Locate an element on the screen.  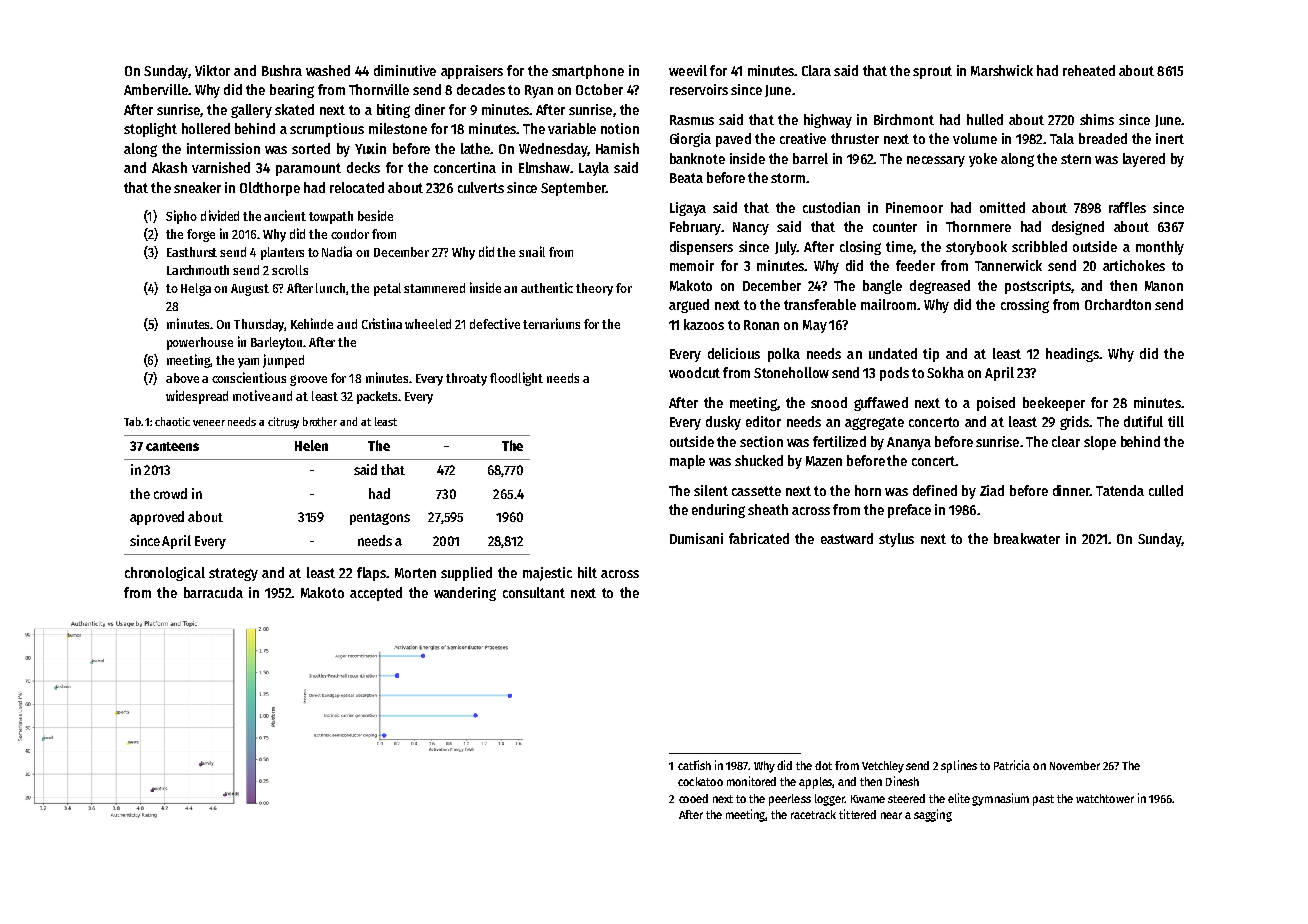
layered is located at coordinates (1144, 160).
